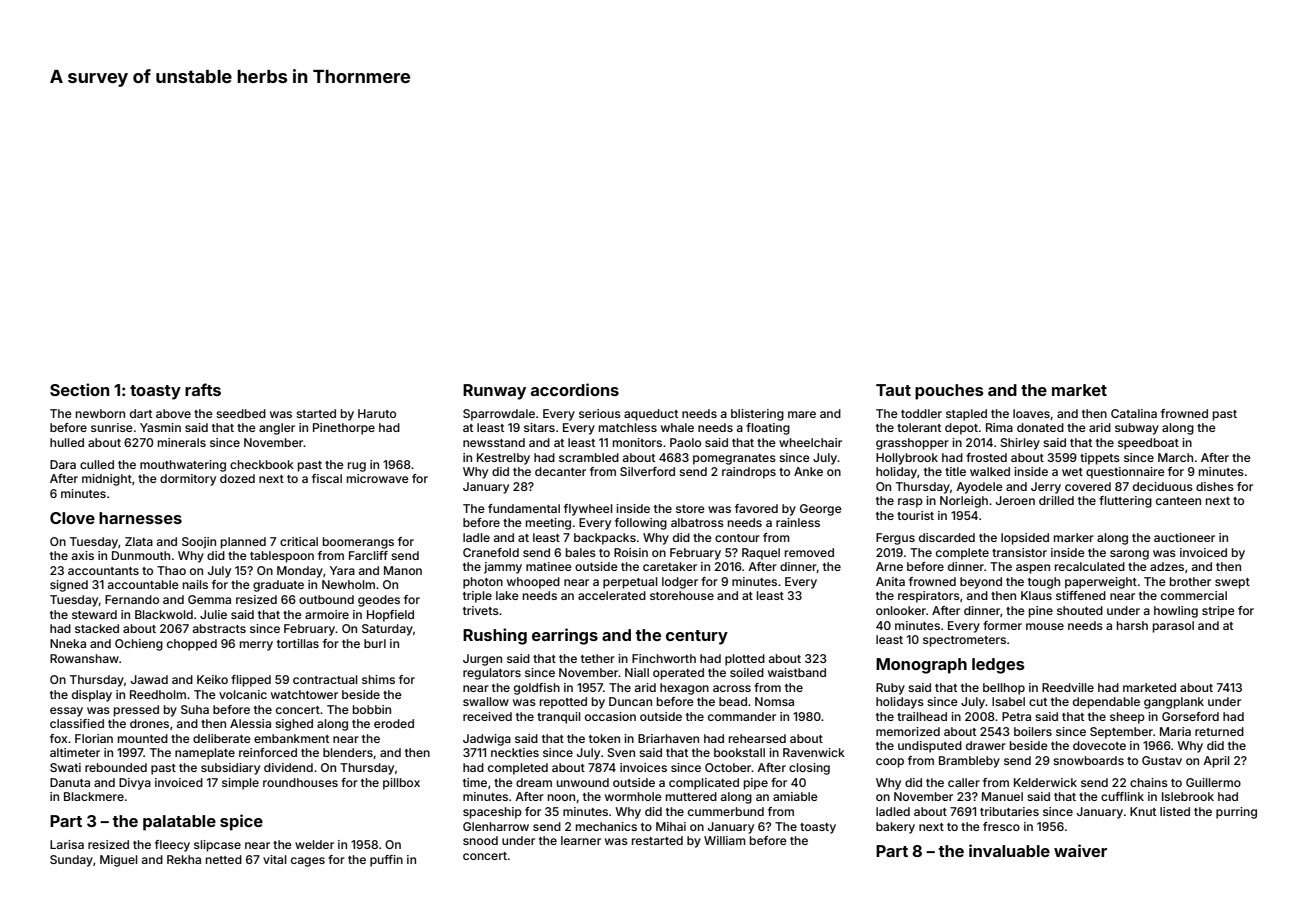 This image has height=924, width=1308. Describe the element at coordinates (890, 763) in the image. I see `coop` at that location.
